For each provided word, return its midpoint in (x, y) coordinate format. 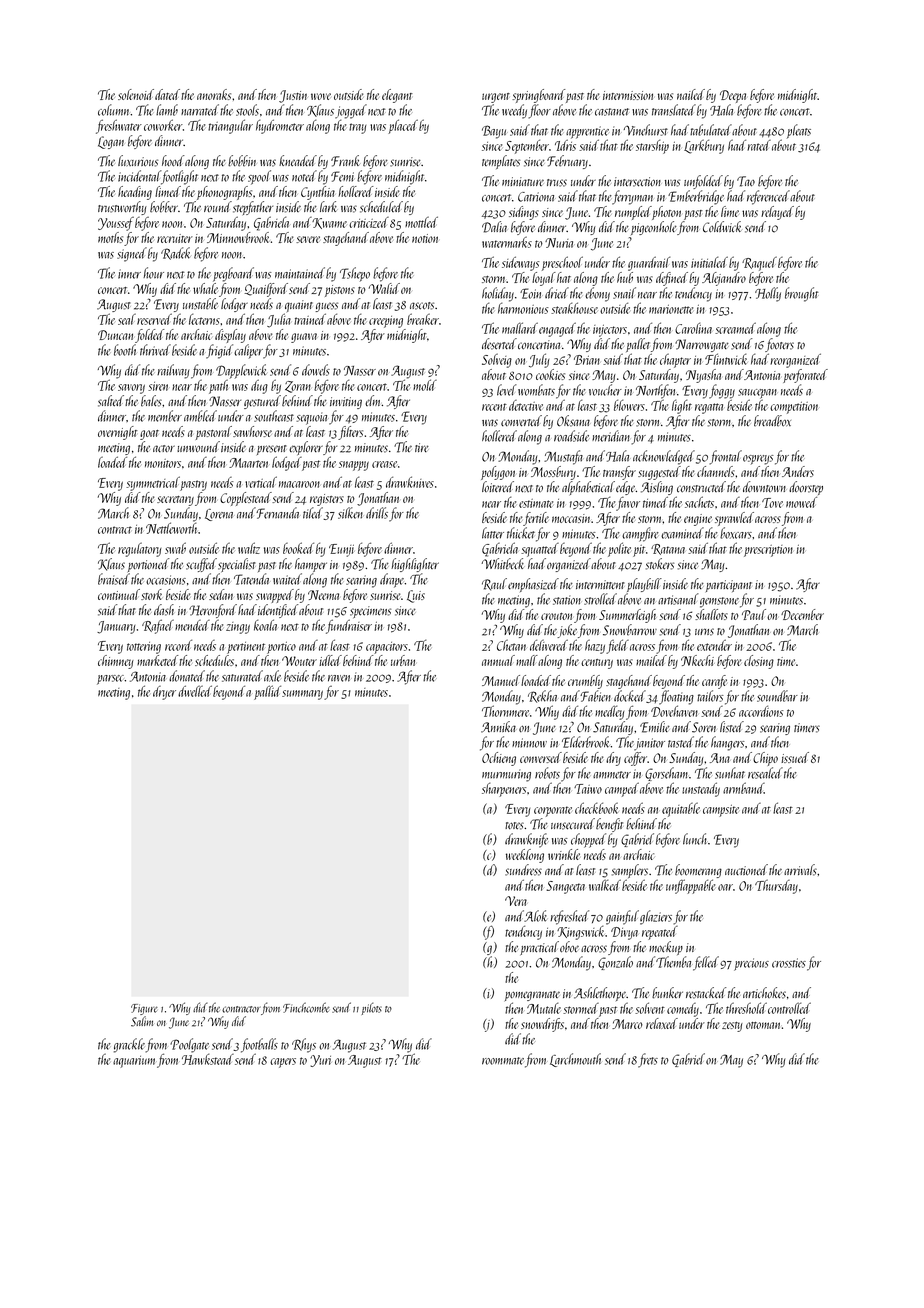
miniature (523, 181)
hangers (728, 743)
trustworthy (122, 208)
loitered (498, 487)
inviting (346, 403)
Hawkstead (208, 1059)
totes (514, 826)
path (218, 386)
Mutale (544, 1008)
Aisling (657, 488)
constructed (701, 487)
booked (298, 548)
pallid (267, 692)
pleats (799, 131)
